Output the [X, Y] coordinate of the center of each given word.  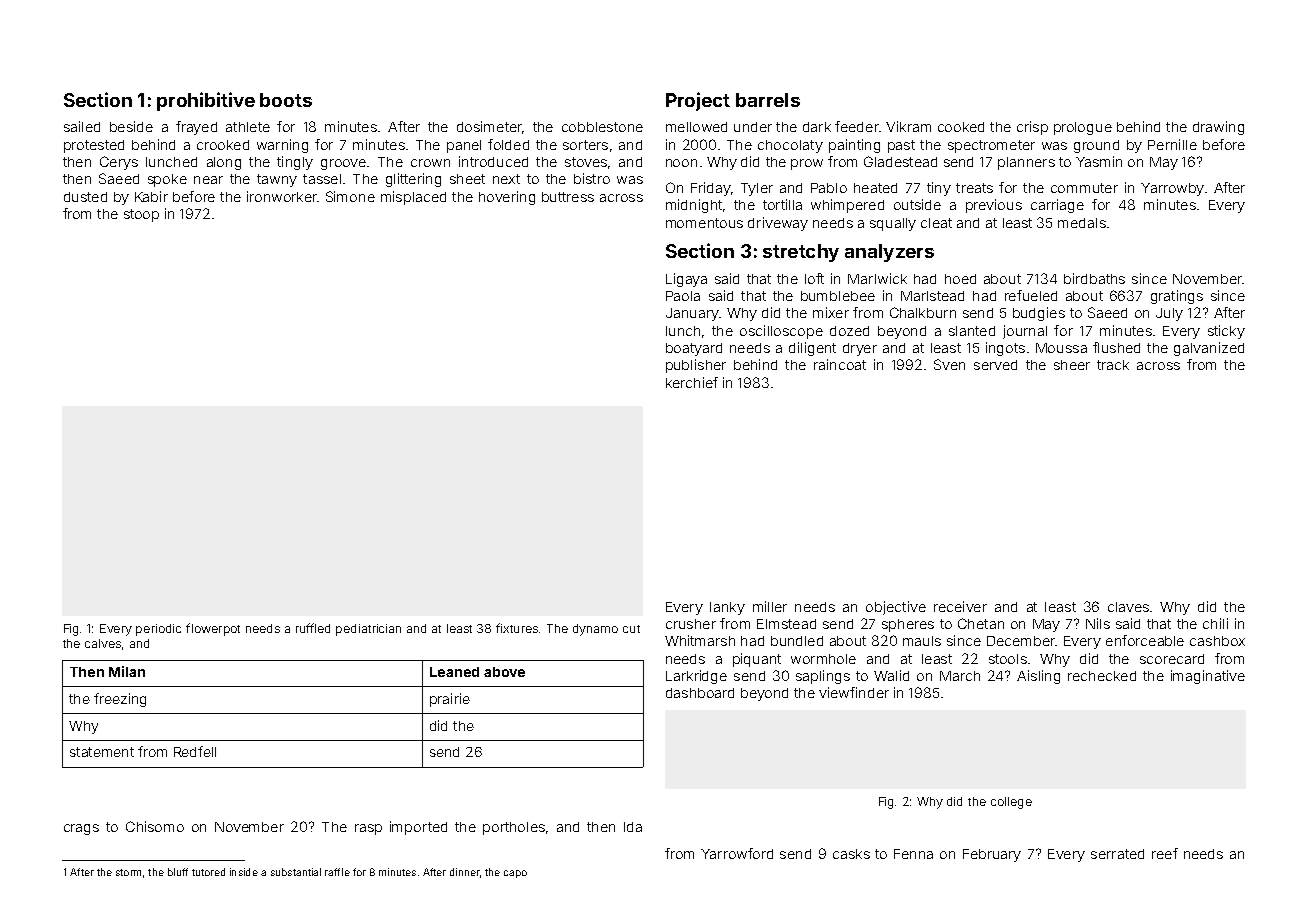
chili [1215, 623]
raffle [337, 872]
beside [131, 126]
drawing [1218, 128]
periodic [158, 630]
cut [631, 629]
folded [508, 144]
